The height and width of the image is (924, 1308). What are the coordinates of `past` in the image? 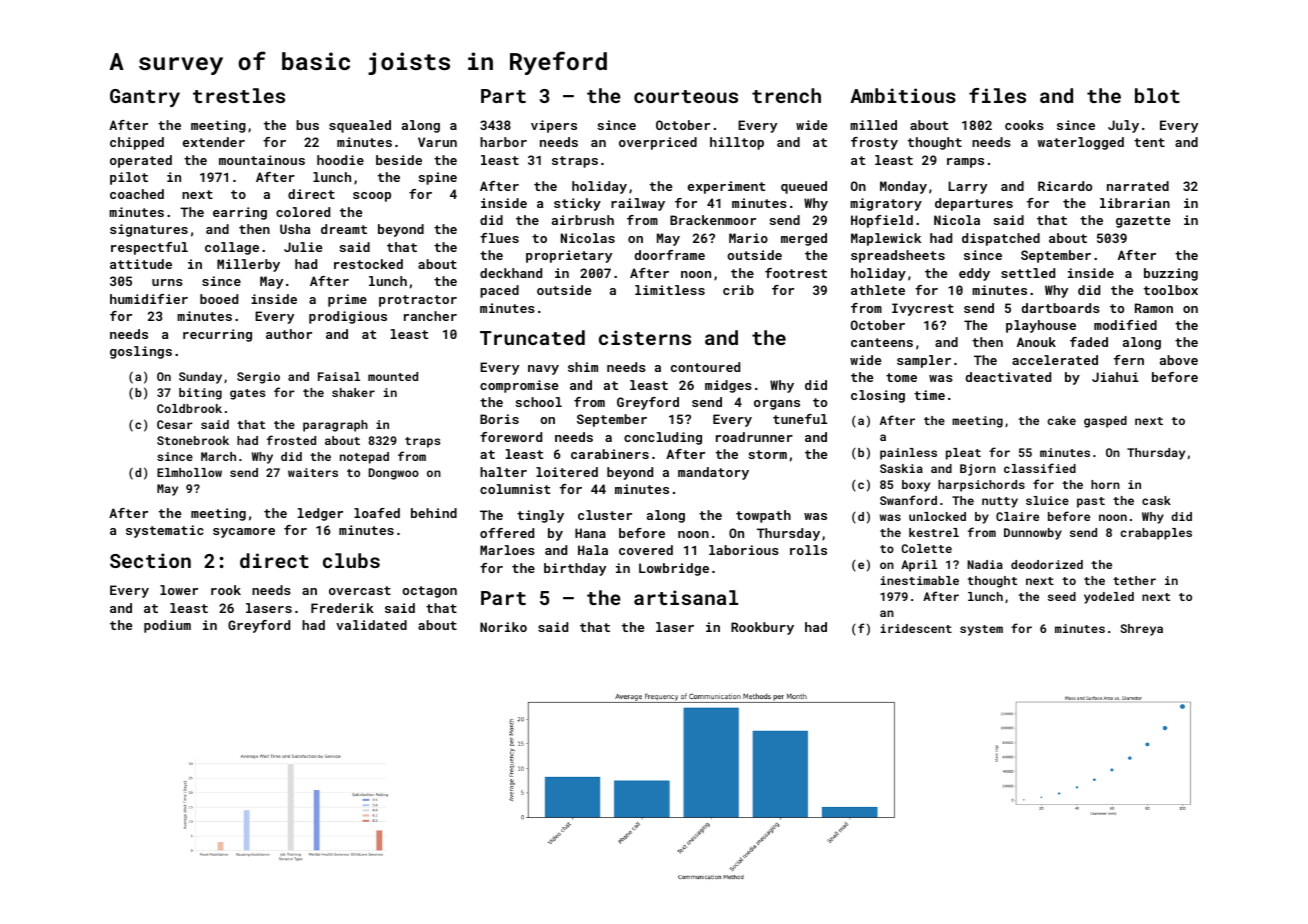 It's located at (1091, 502).
